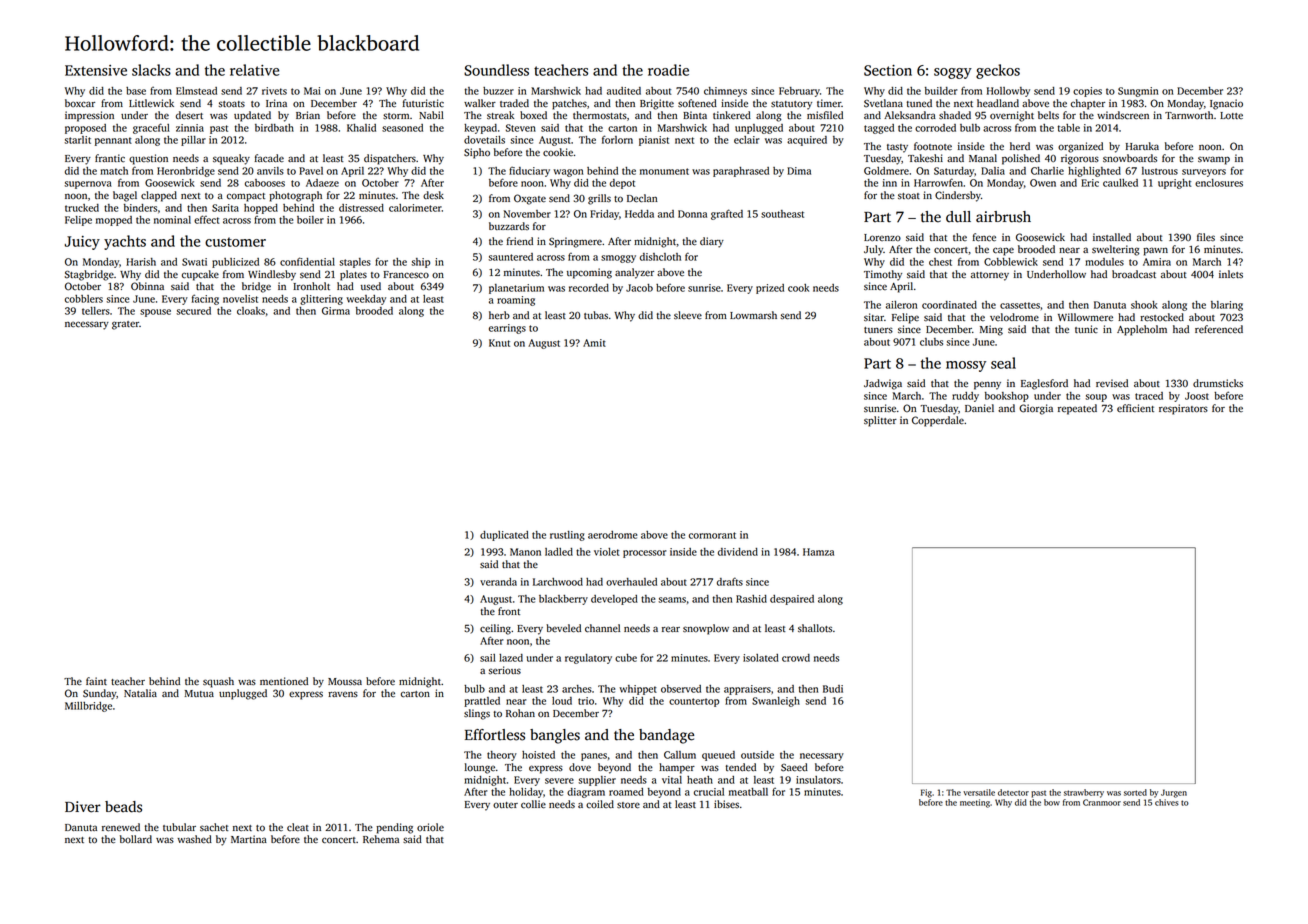  I want to click on roadie, so click(668, 70).
